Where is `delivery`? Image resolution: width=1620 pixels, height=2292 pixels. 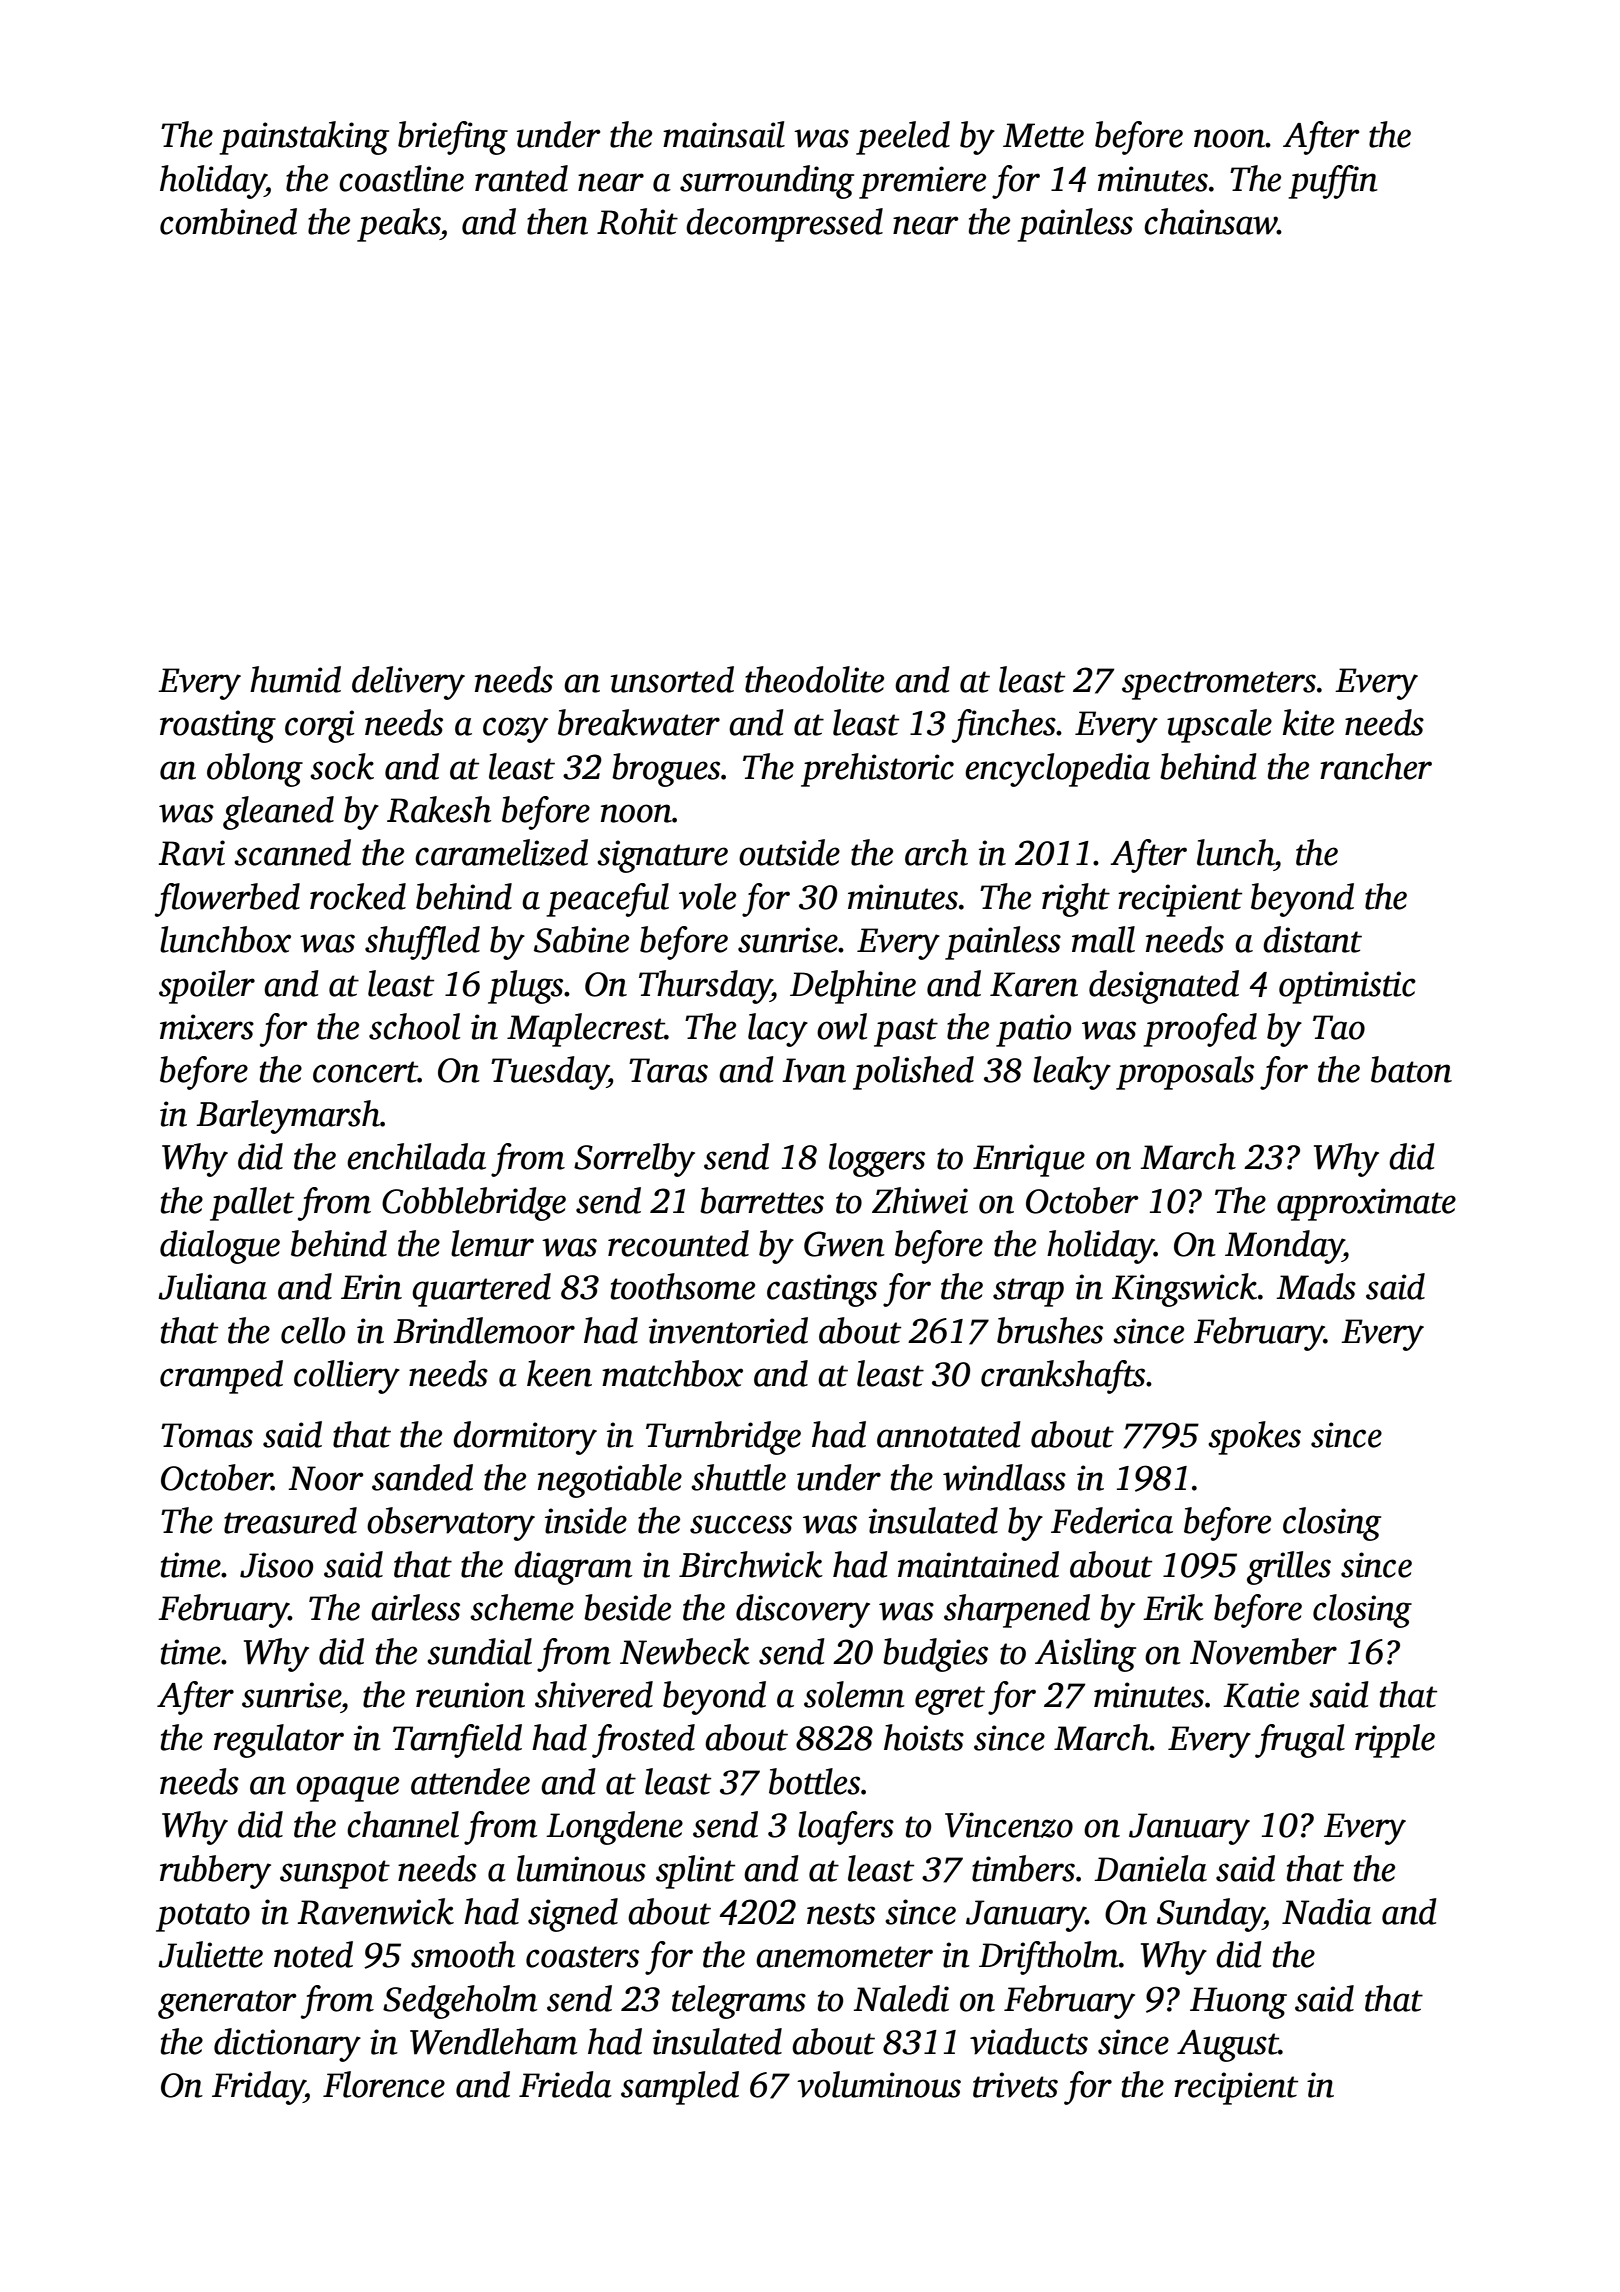
delivery is located at coordinates (408, 683).
